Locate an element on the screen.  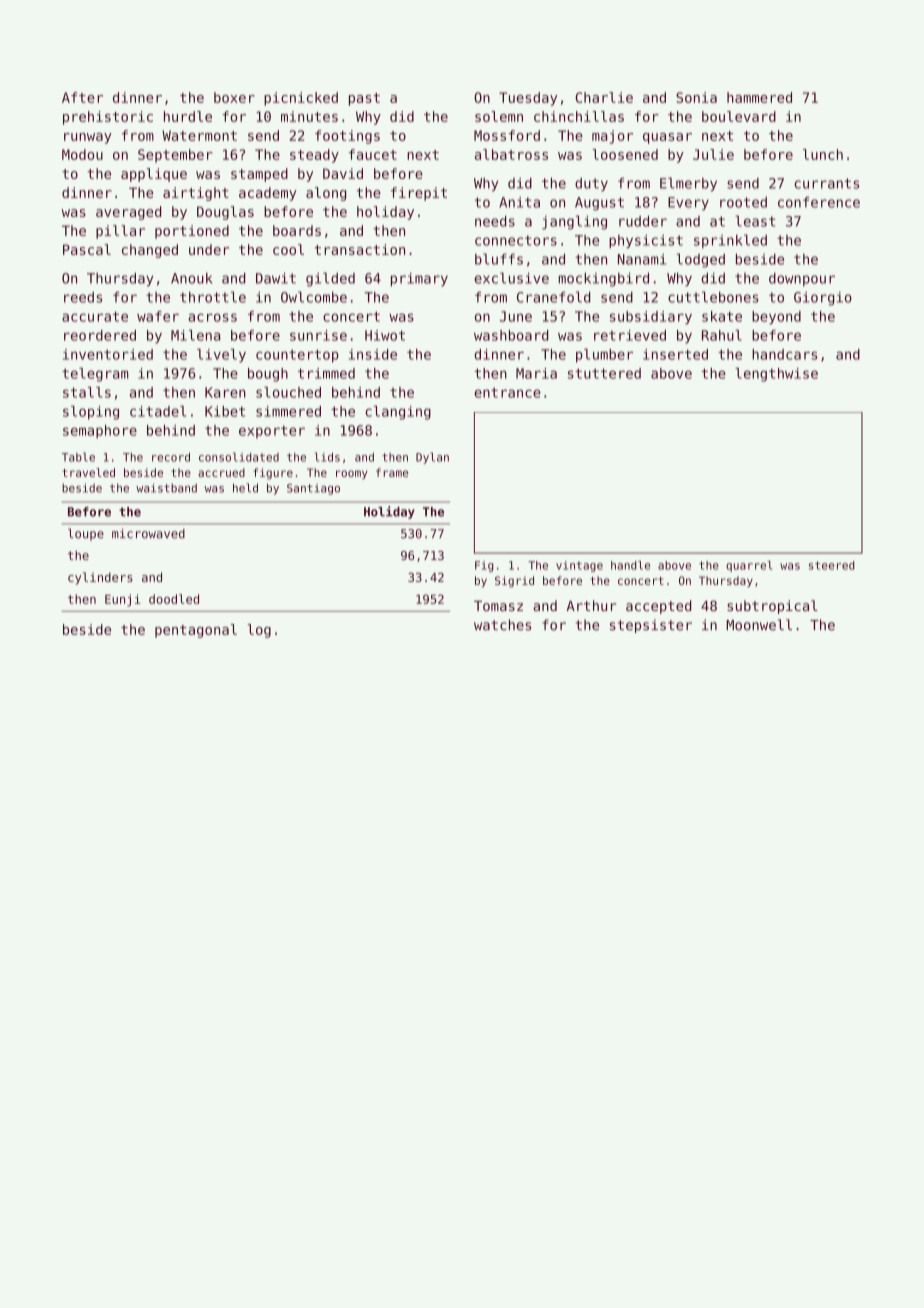
prehistoric is located at coordinates (108, 118).
